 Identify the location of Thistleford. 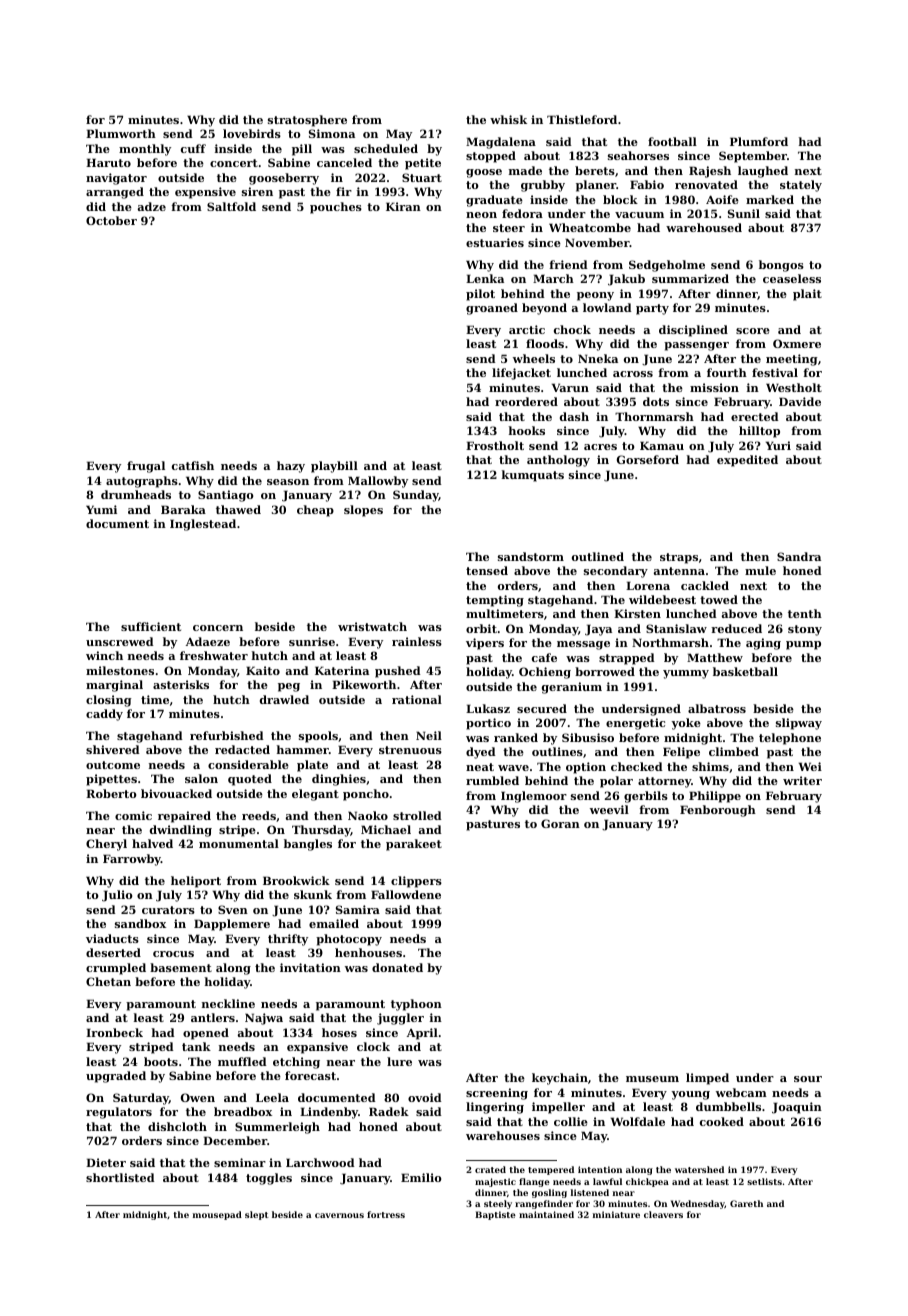
(582, 119).
